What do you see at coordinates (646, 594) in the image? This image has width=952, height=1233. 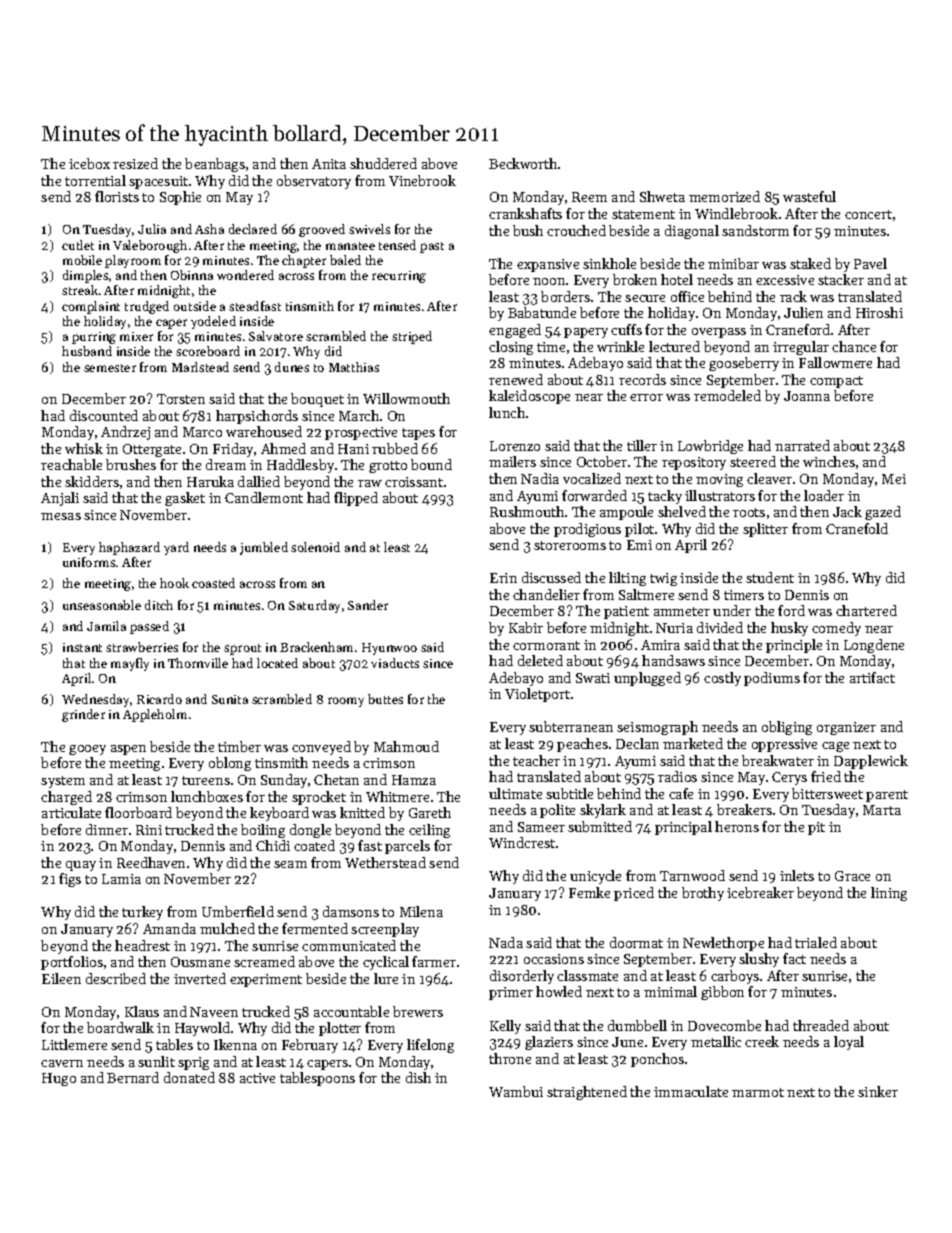 I see `Saltmere` at bounding box center [646, 594].
